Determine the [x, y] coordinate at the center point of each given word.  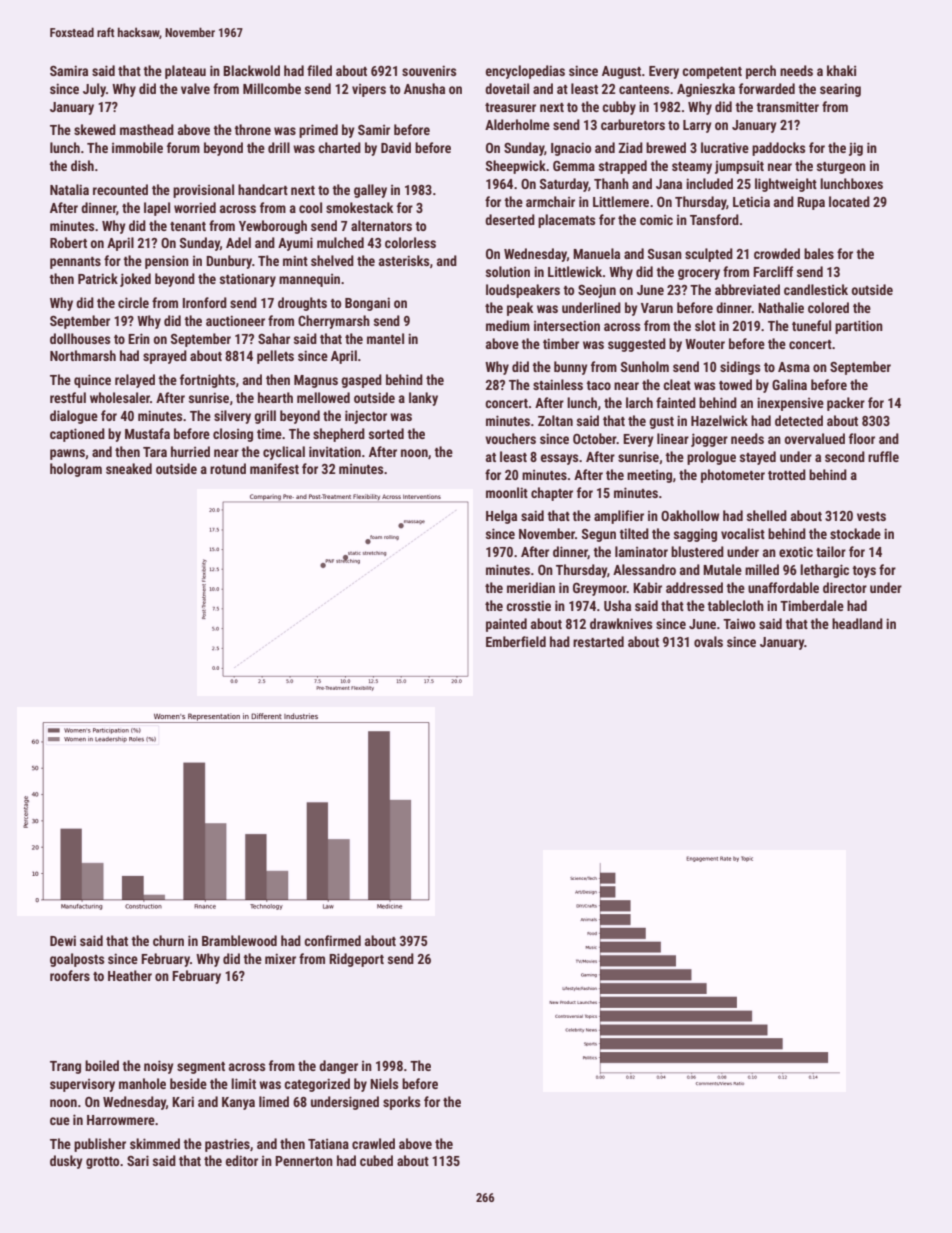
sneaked [129, 468]
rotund [228, 468]
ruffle [883, 456]
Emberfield [516, 641]
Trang [65, 1067]
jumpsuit [739, 167]
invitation [335, 451]
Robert [68, 242]
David [396, 147]
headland [857, 623]
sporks [401, 1103]
